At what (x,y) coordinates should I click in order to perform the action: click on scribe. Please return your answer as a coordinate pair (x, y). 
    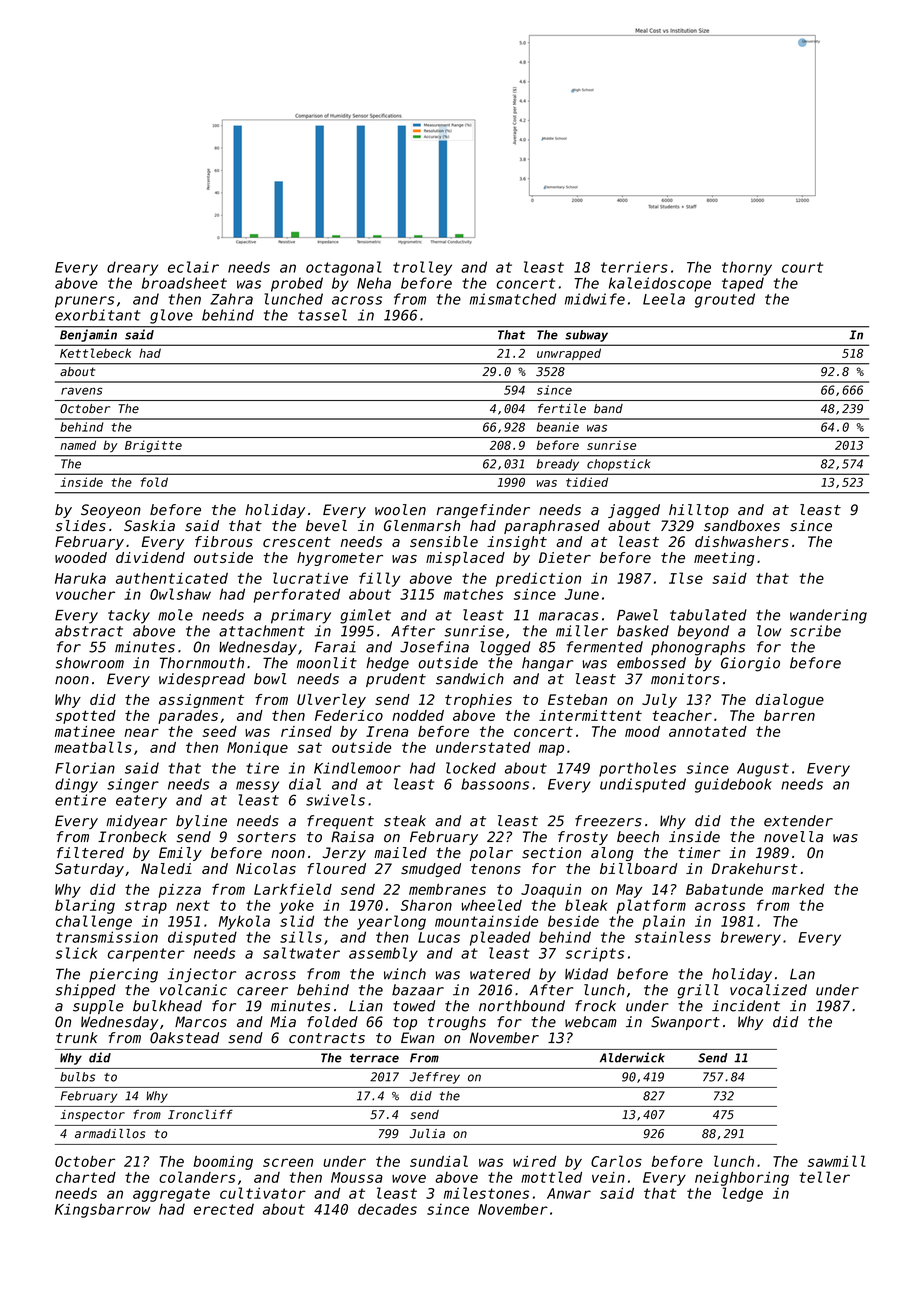
    Looking at the image, I should click on (815, 631).
